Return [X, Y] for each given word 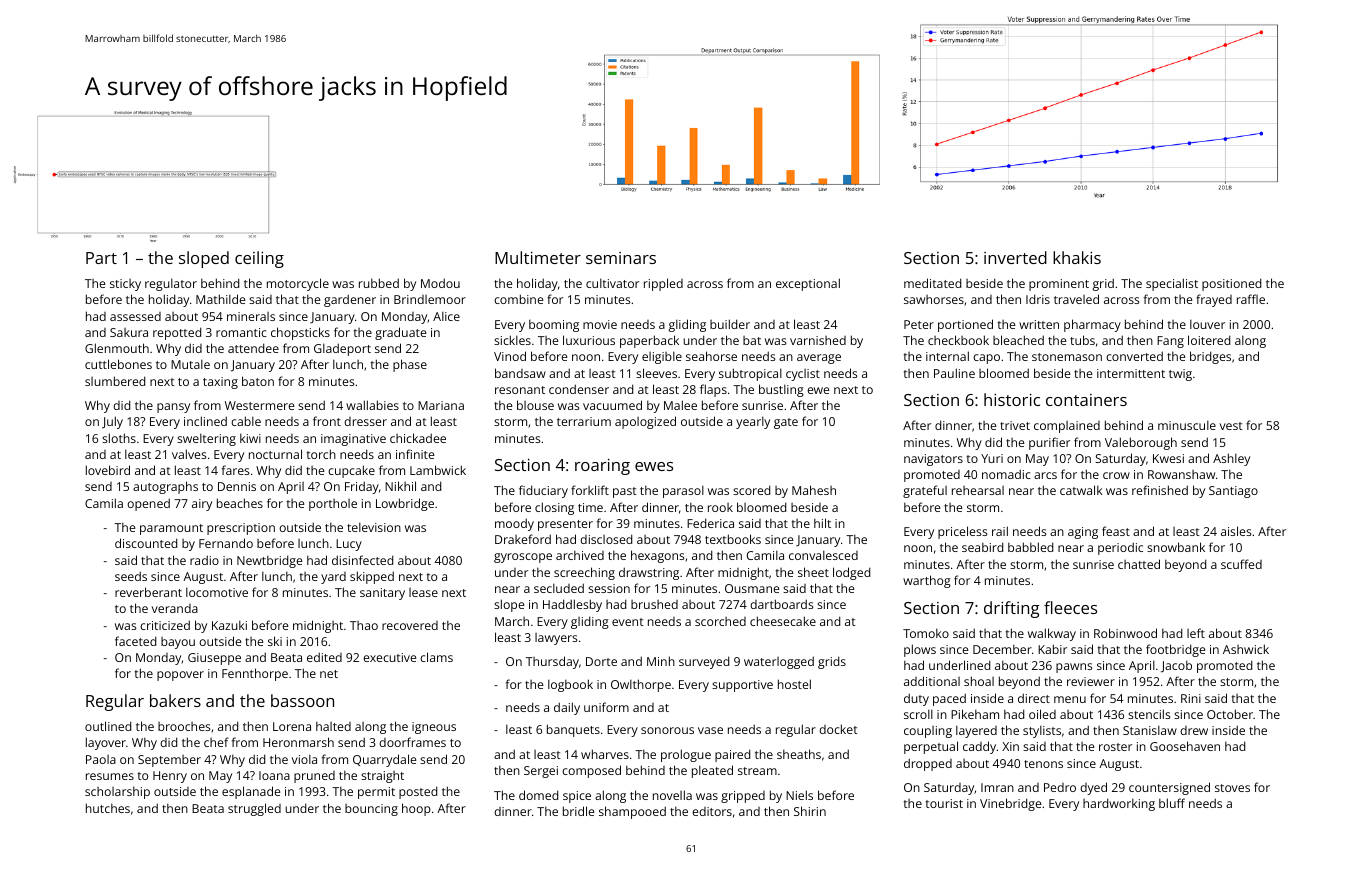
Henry [170, 777]
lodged [851, 573]
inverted [1015, 257]
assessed [135, 316]
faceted [135, 641]
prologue [686, 755]
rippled [663, 284]
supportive [742, 686]
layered [976, 731]
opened [148, 504]
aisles [1236, 531]
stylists [1042, 731]
